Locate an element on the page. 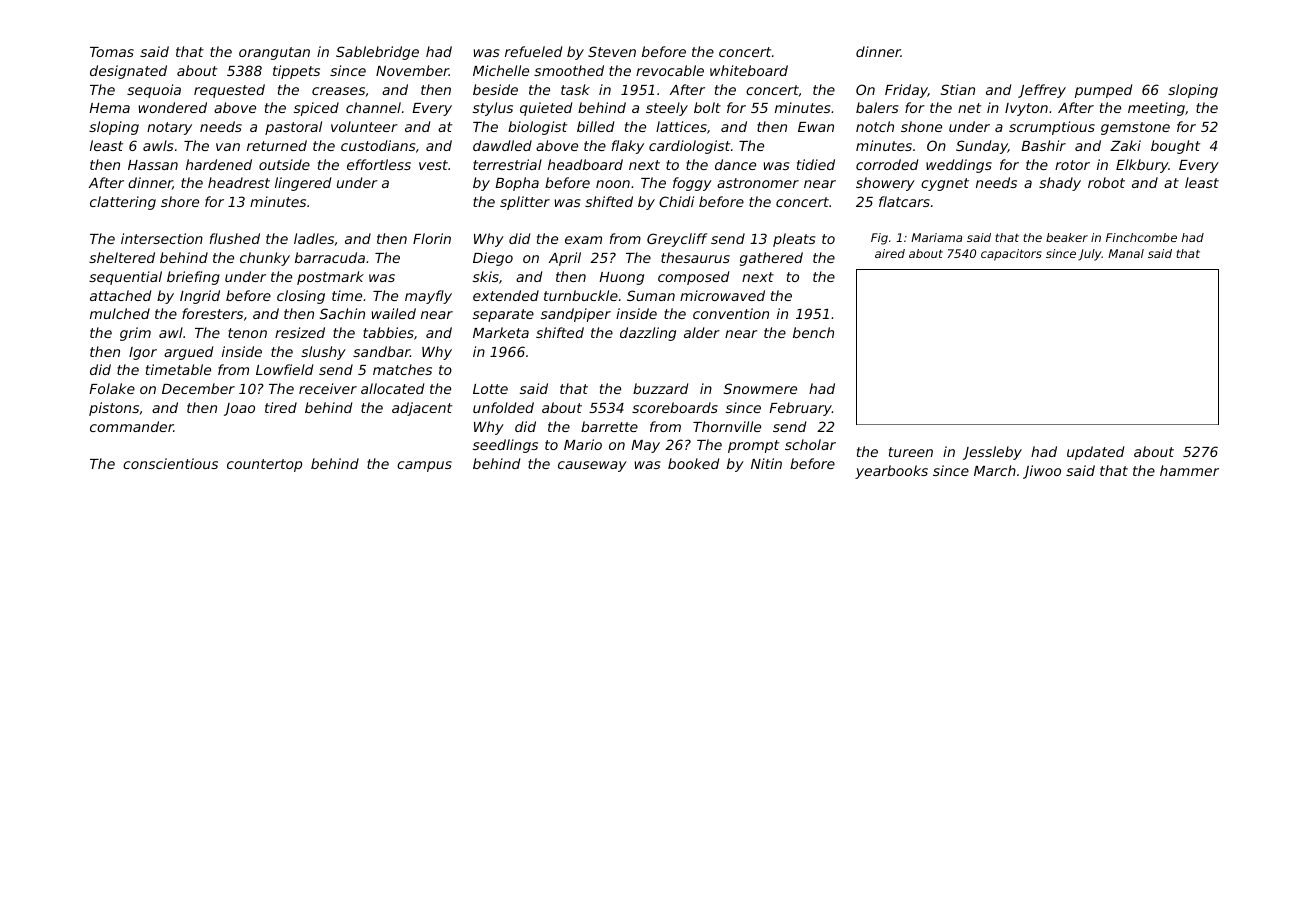 The height and width of the page is (924, 1308). December is located at coordinates (198, 388).
